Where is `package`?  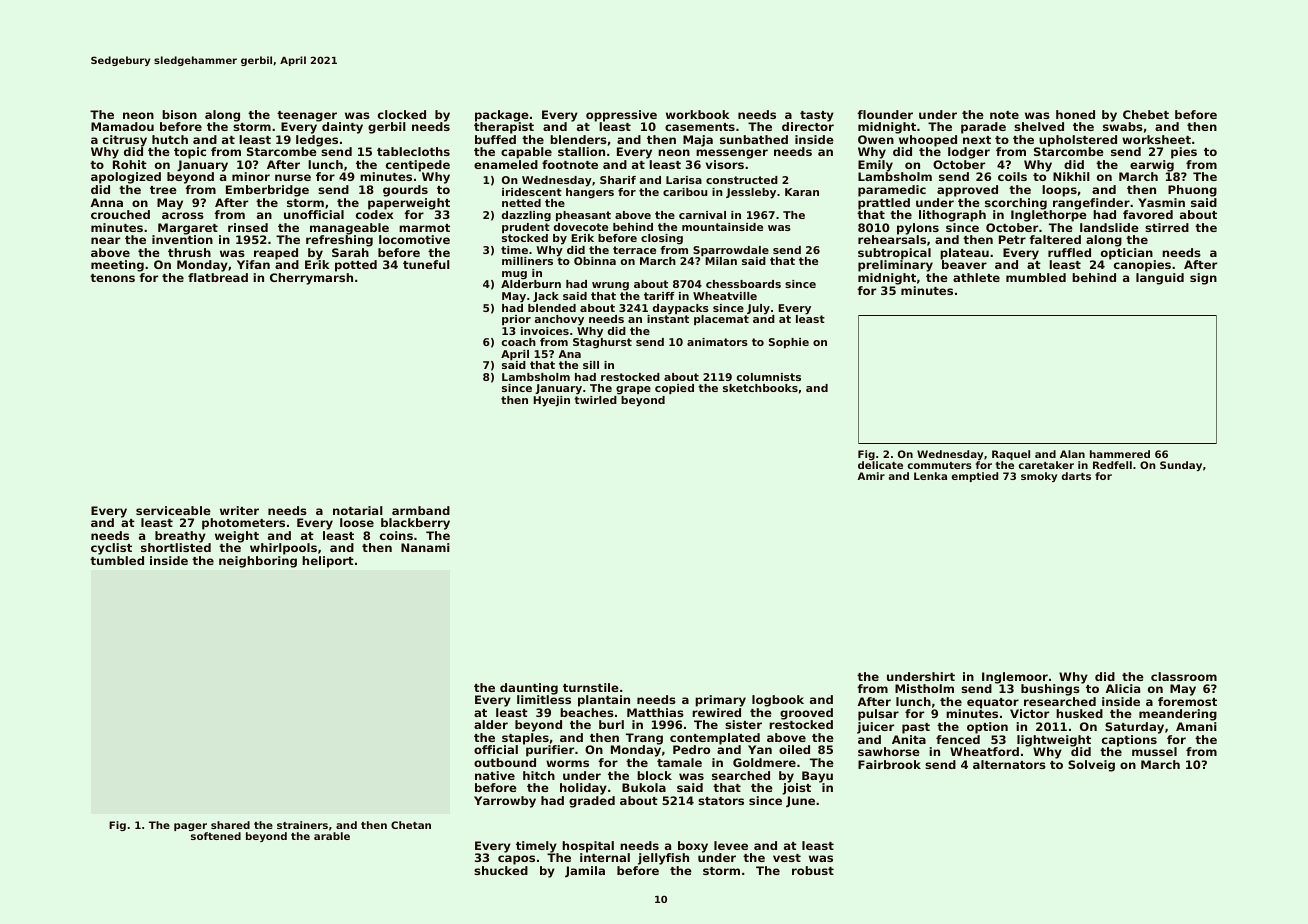
package is located at coordinates (502, 116).
